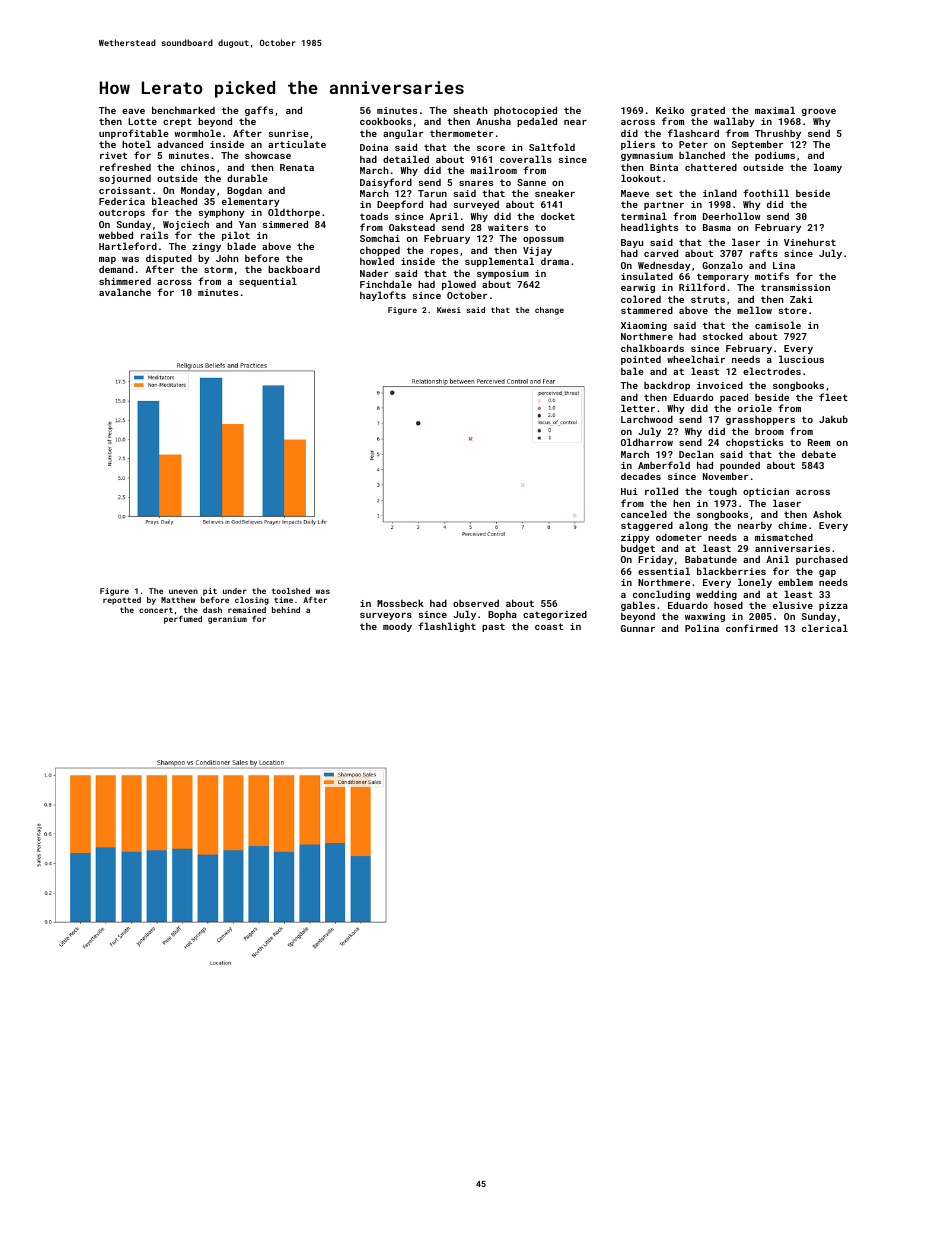 This document has width=952, height=1233. I want to click on letter, so click(638, 408).
